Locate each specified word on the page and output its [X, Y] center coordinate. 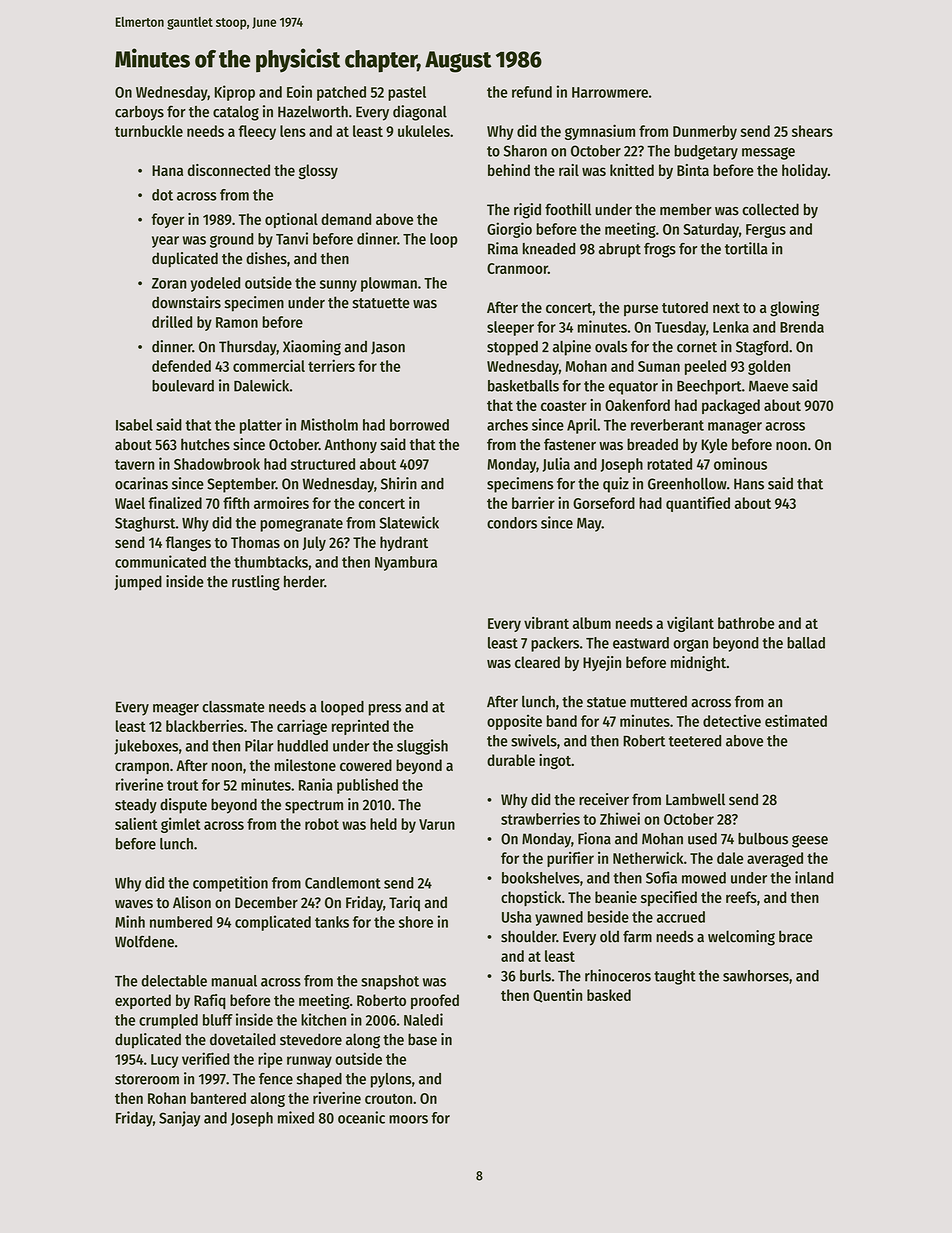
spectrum [314, 807]
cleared [537, 662]
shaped [319, 1080]
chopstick [531, 898]
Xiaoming [312, 348]
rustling [256, 583]
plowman [389, 284]
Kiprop [235, 93]
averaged [775, 859]
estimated [796, 721]
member [686, 209]
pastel [407, 93]
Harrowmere [610, 92]
